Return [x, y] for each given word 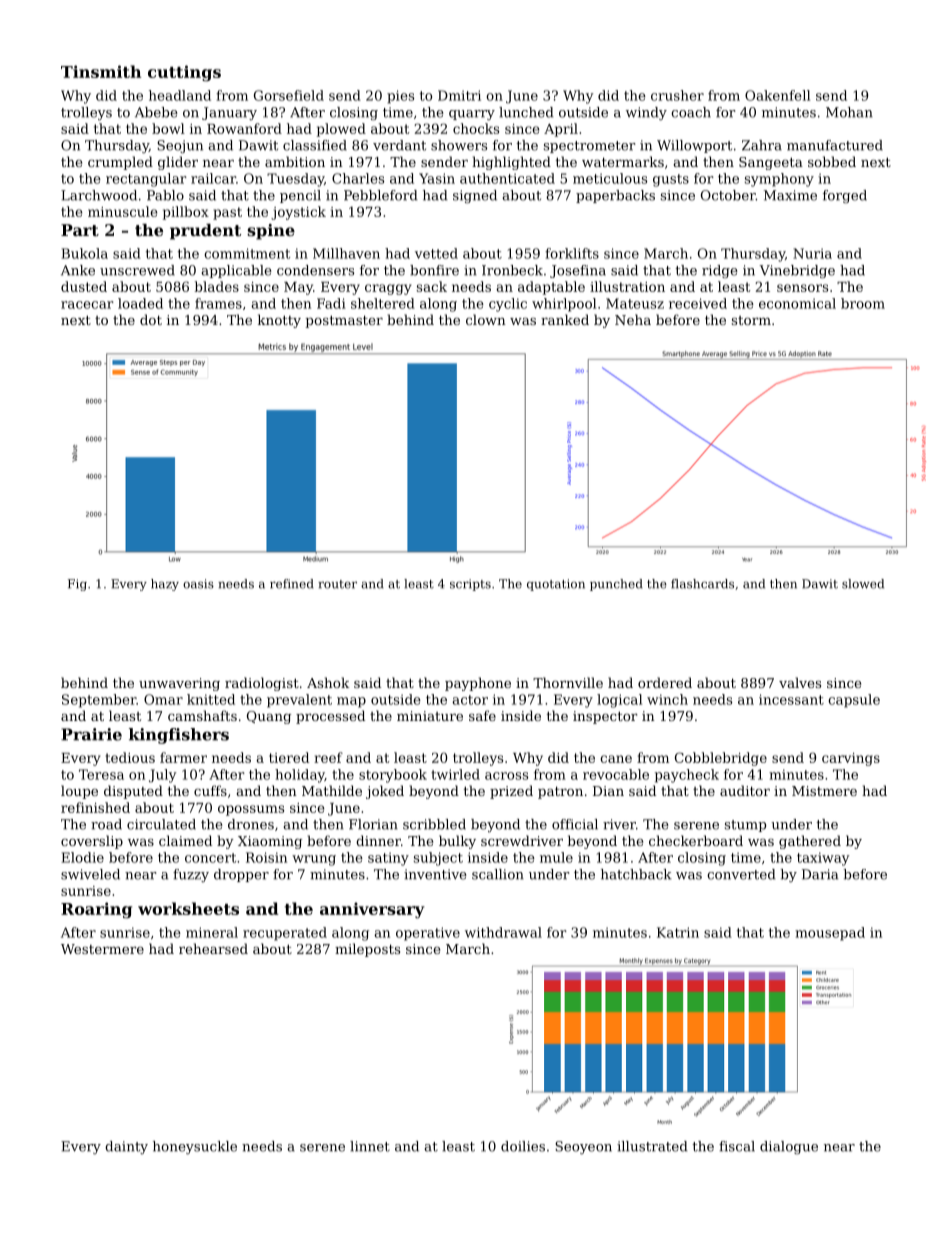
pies [400, 97]
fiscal [737, 1146]
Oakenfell [777, 95]
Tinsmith [101, 71]
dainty [126, 1147]
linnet [370, 1146]
